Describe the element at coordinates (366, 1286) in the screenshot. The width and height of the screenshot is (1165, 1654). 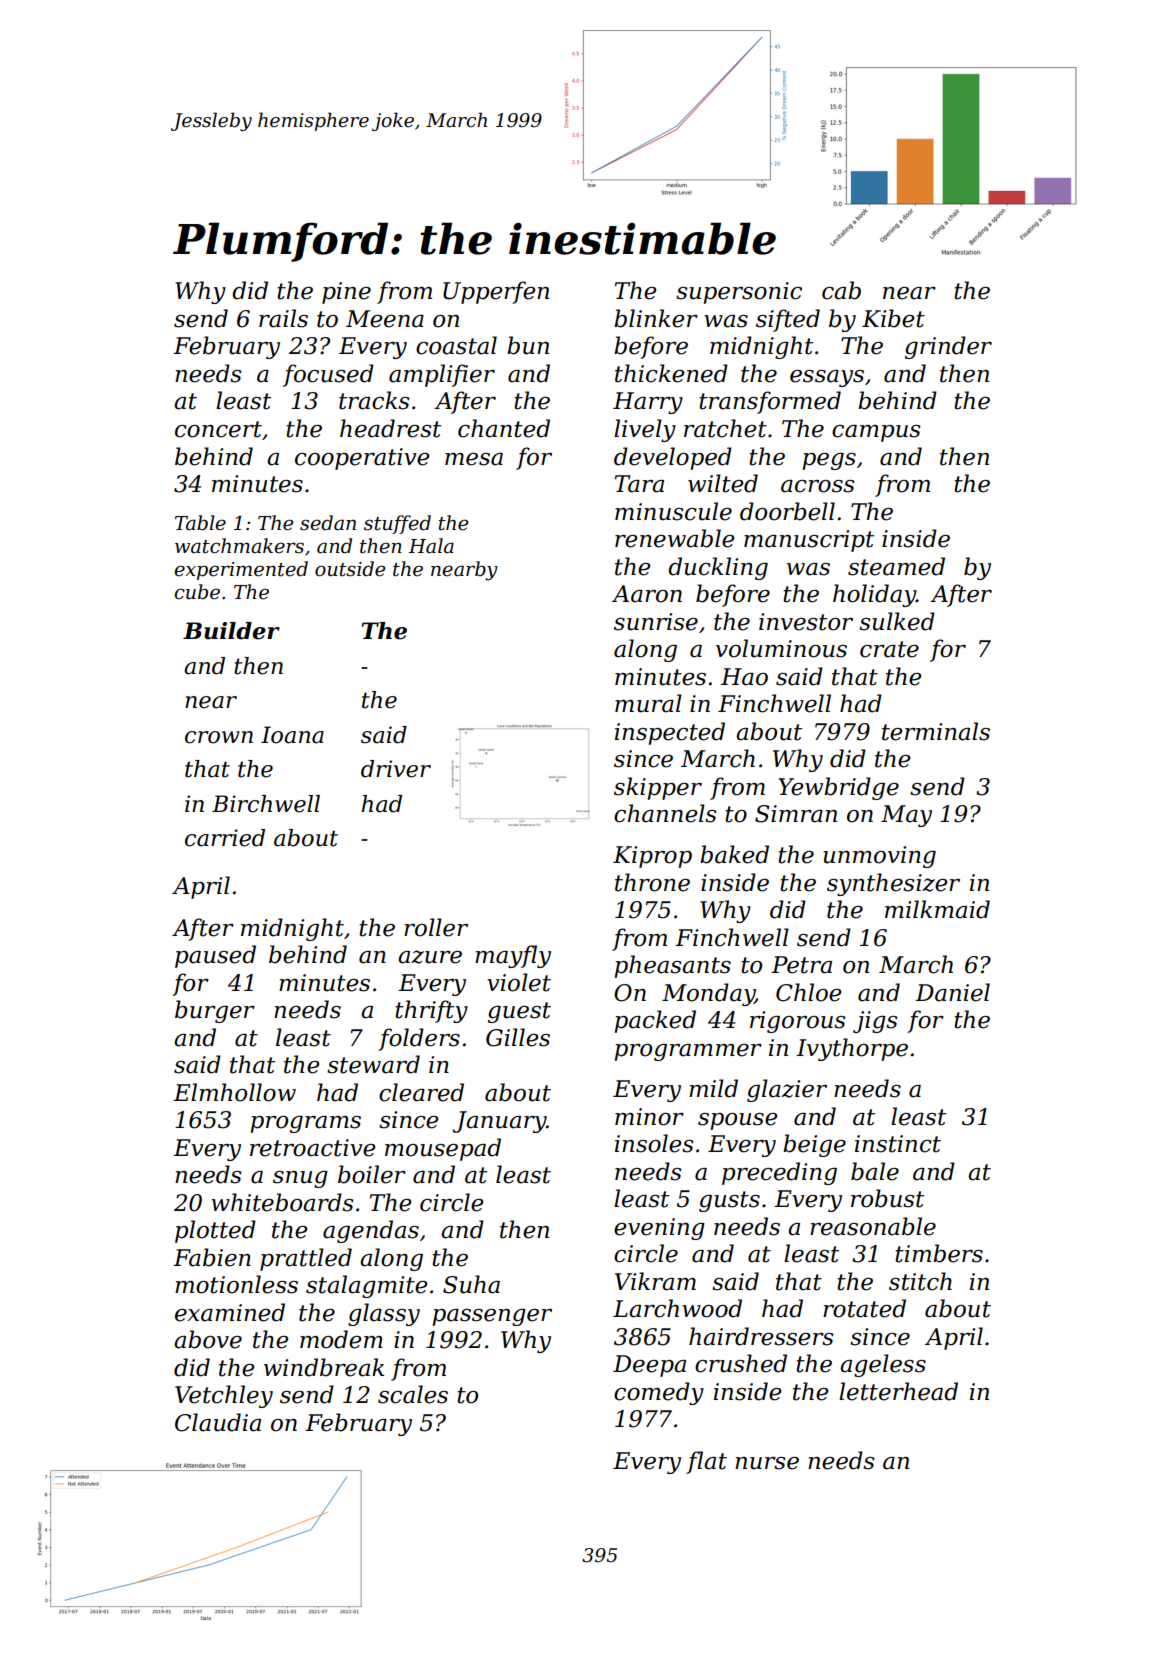
I see `stalagmite` at that location.
